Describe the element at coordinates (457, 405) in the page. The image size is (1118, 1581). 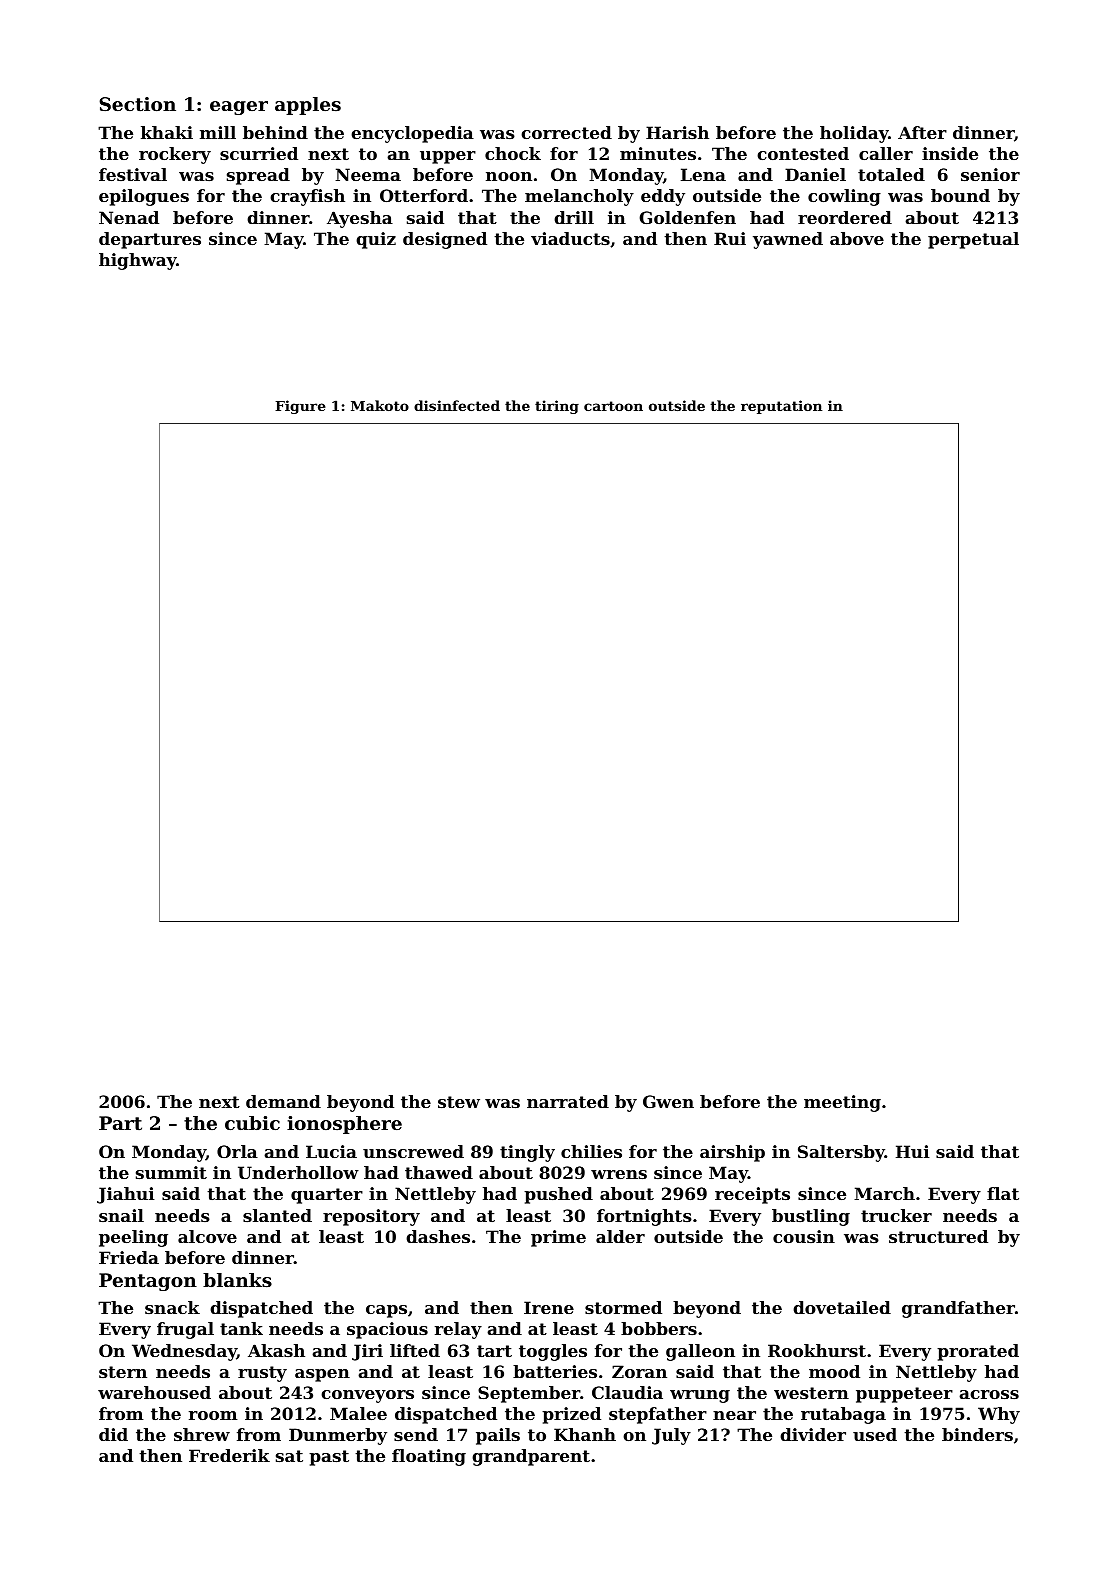
I see `disinfected` at that location.
